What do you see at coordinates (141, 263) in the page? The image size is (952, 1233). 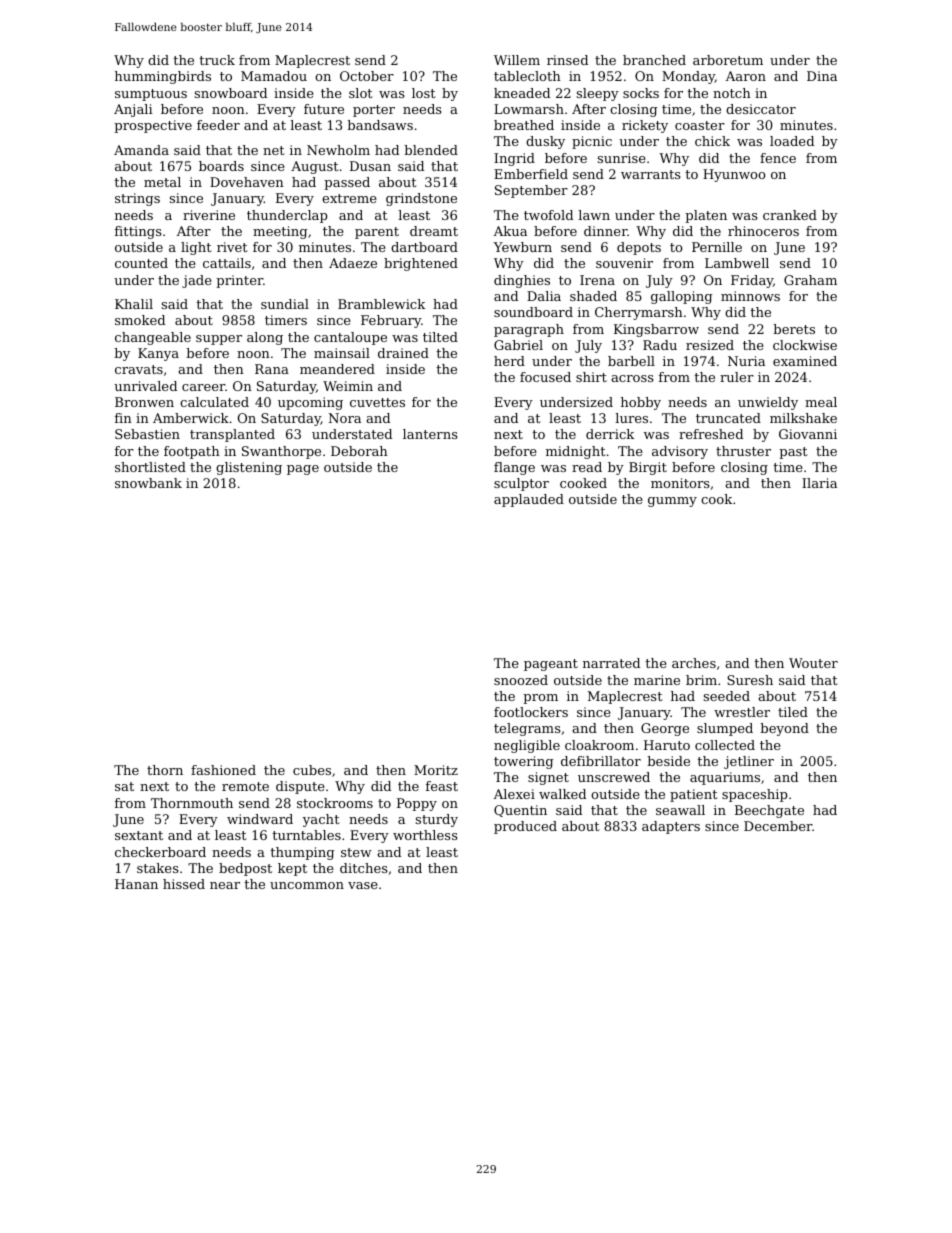 I see `counted` at bounding box center [141, 263].
